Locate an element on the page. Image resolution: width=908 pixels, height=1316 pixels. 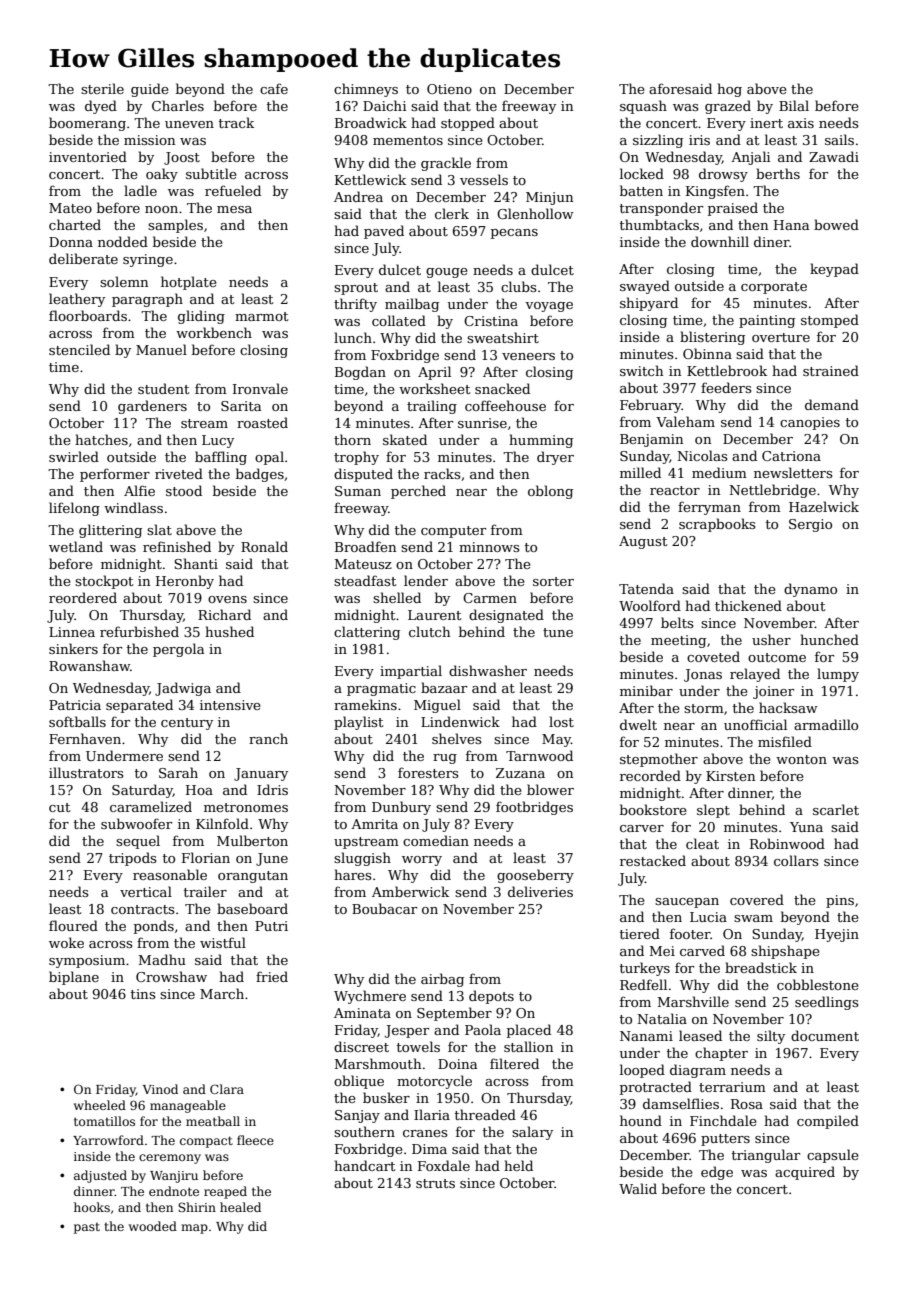
May is located at coordinates (556, 740).
